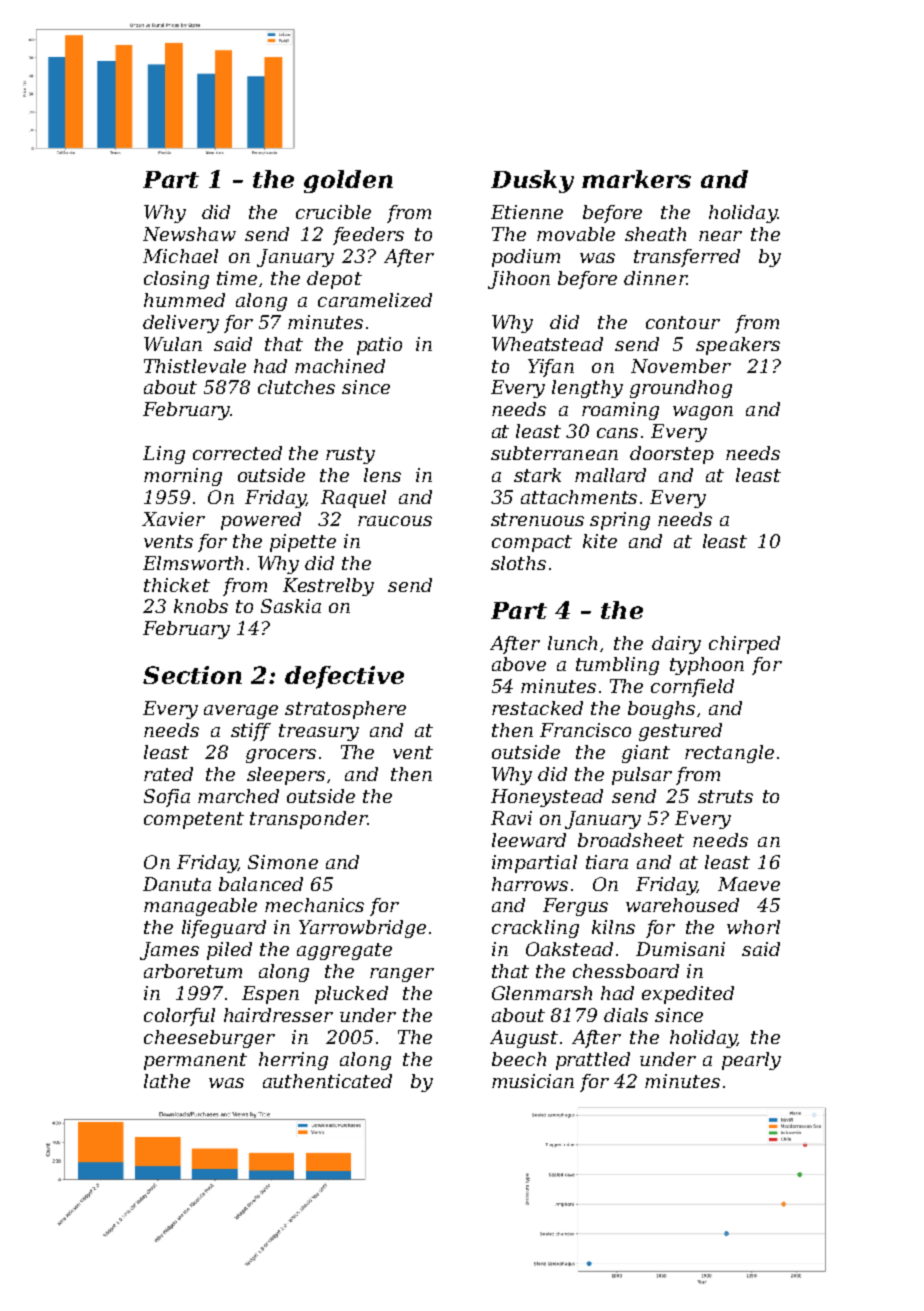 This screenshot has width=924, height=1311. I want to click on plucked, so click(351, 995).
